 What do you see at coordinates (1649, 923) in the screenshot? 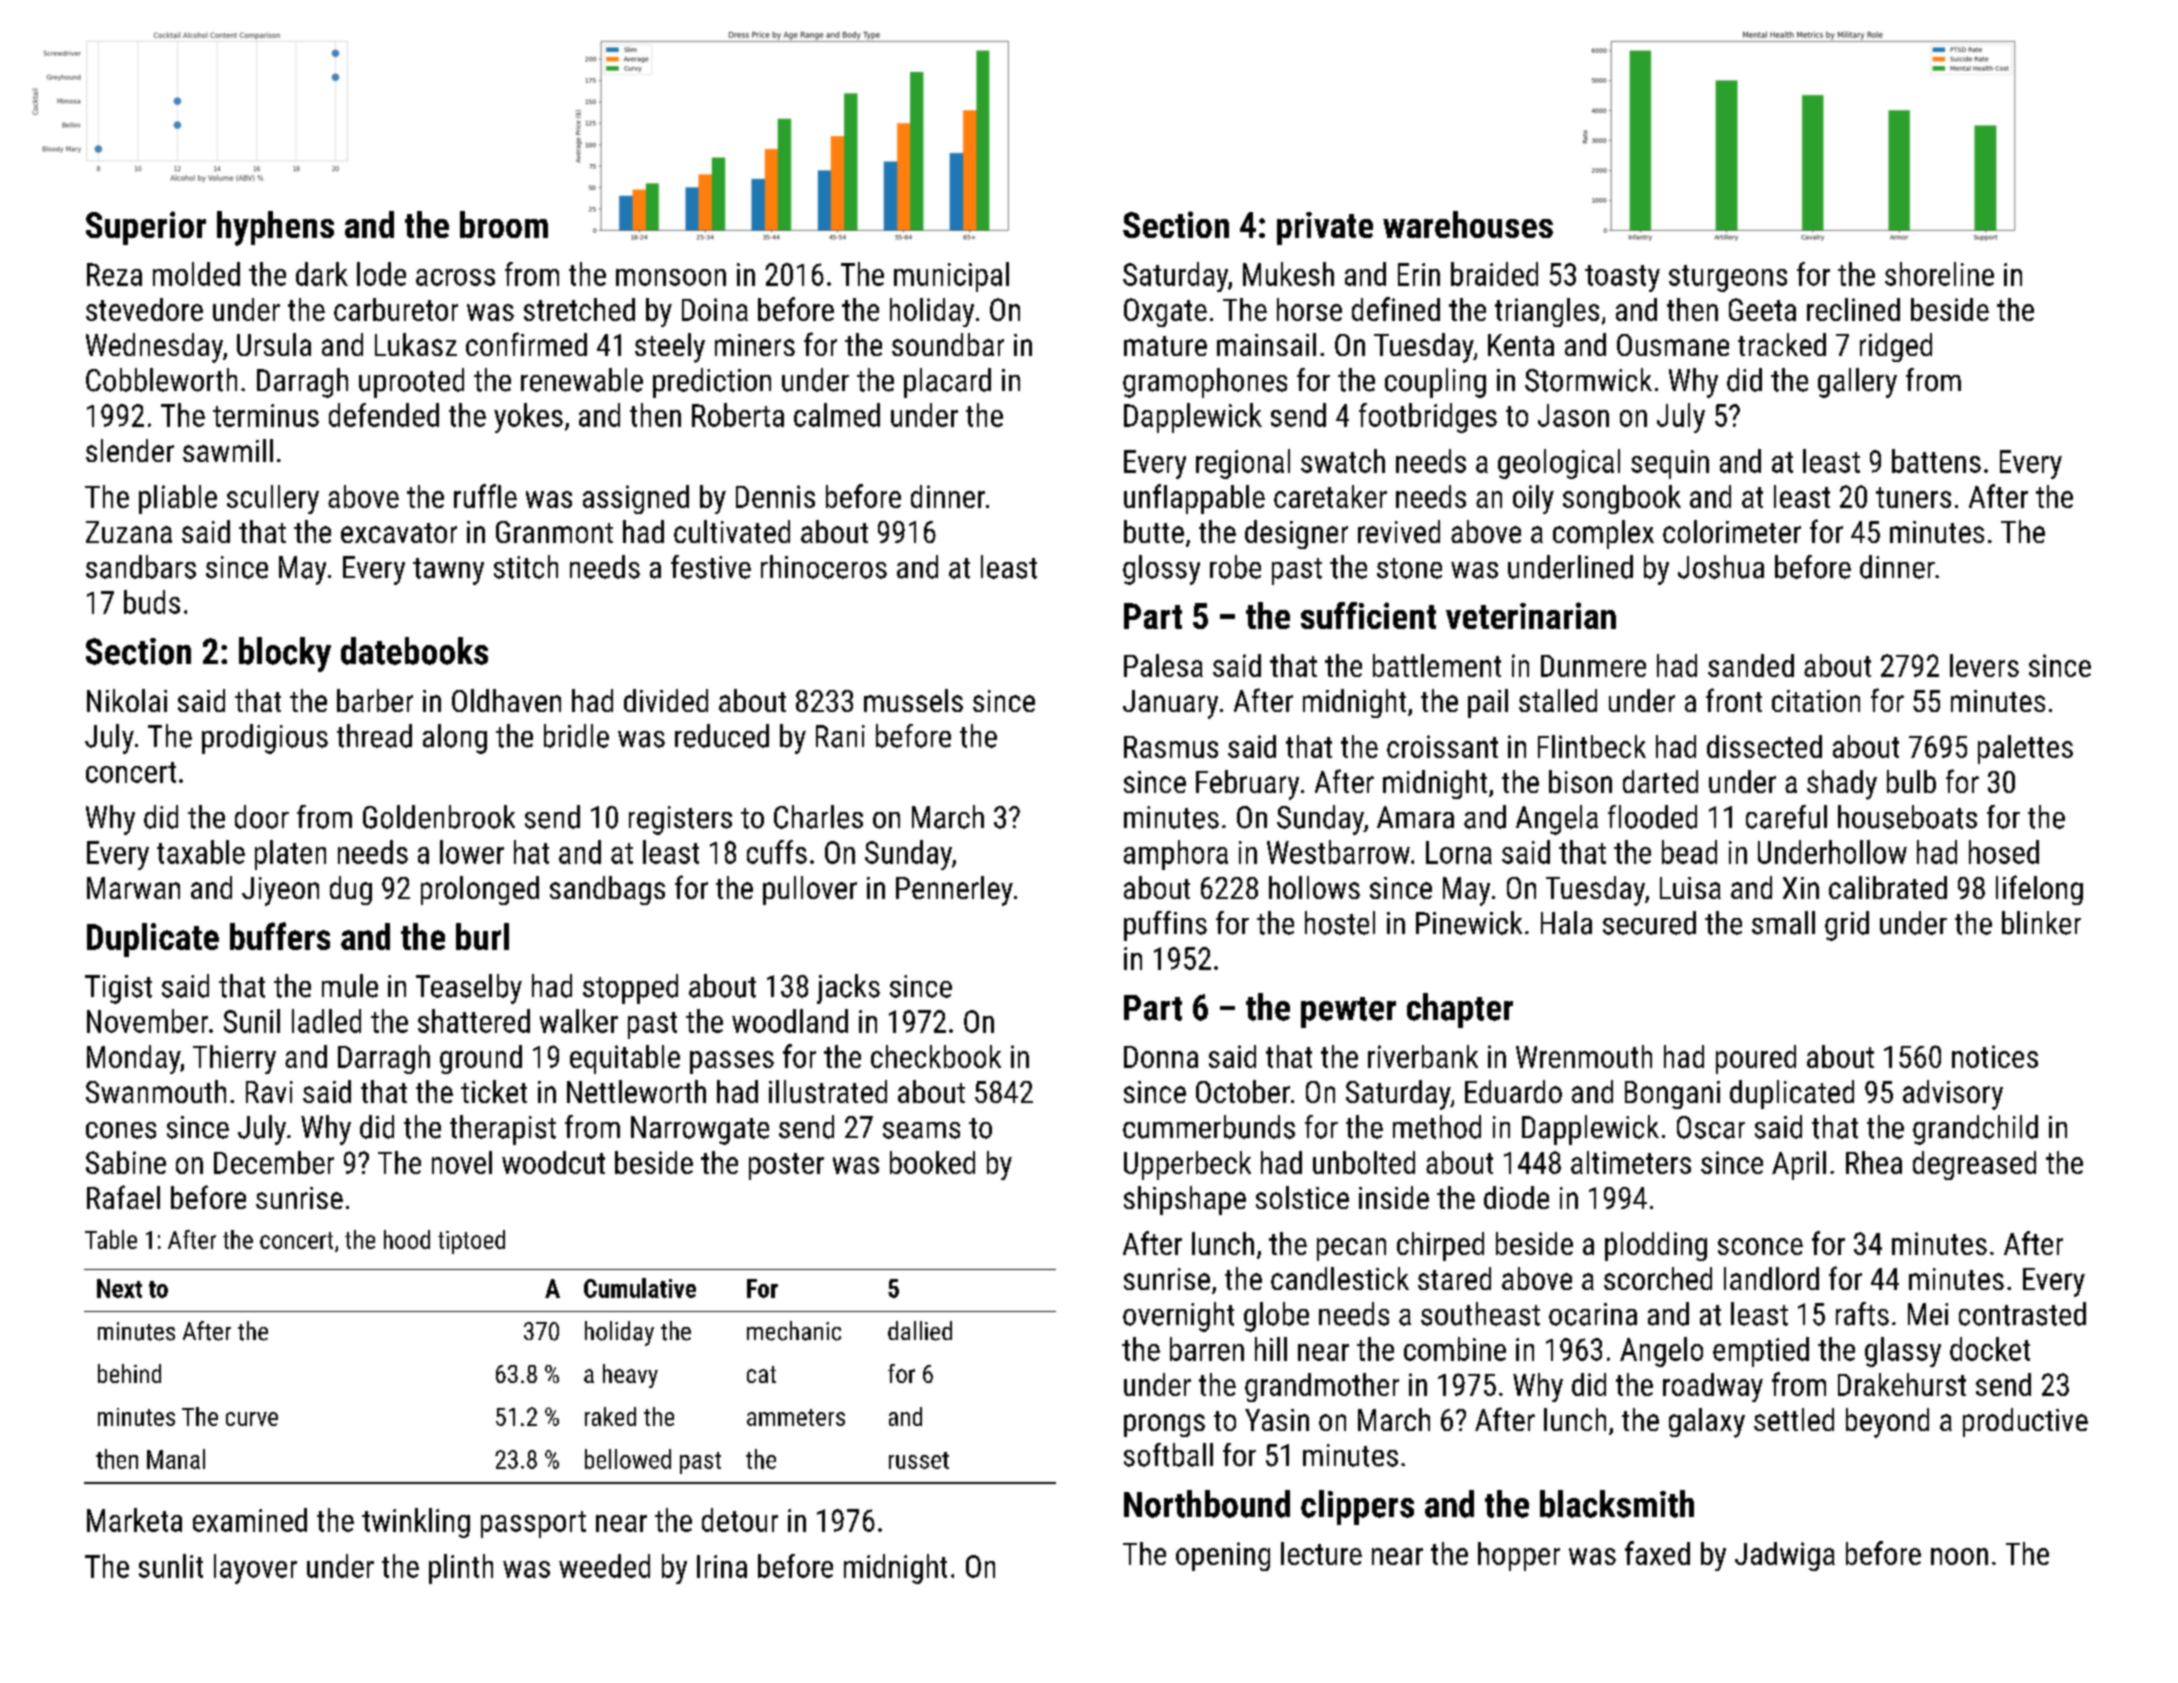
I see `secured` at bounding box center [1649, 923].
